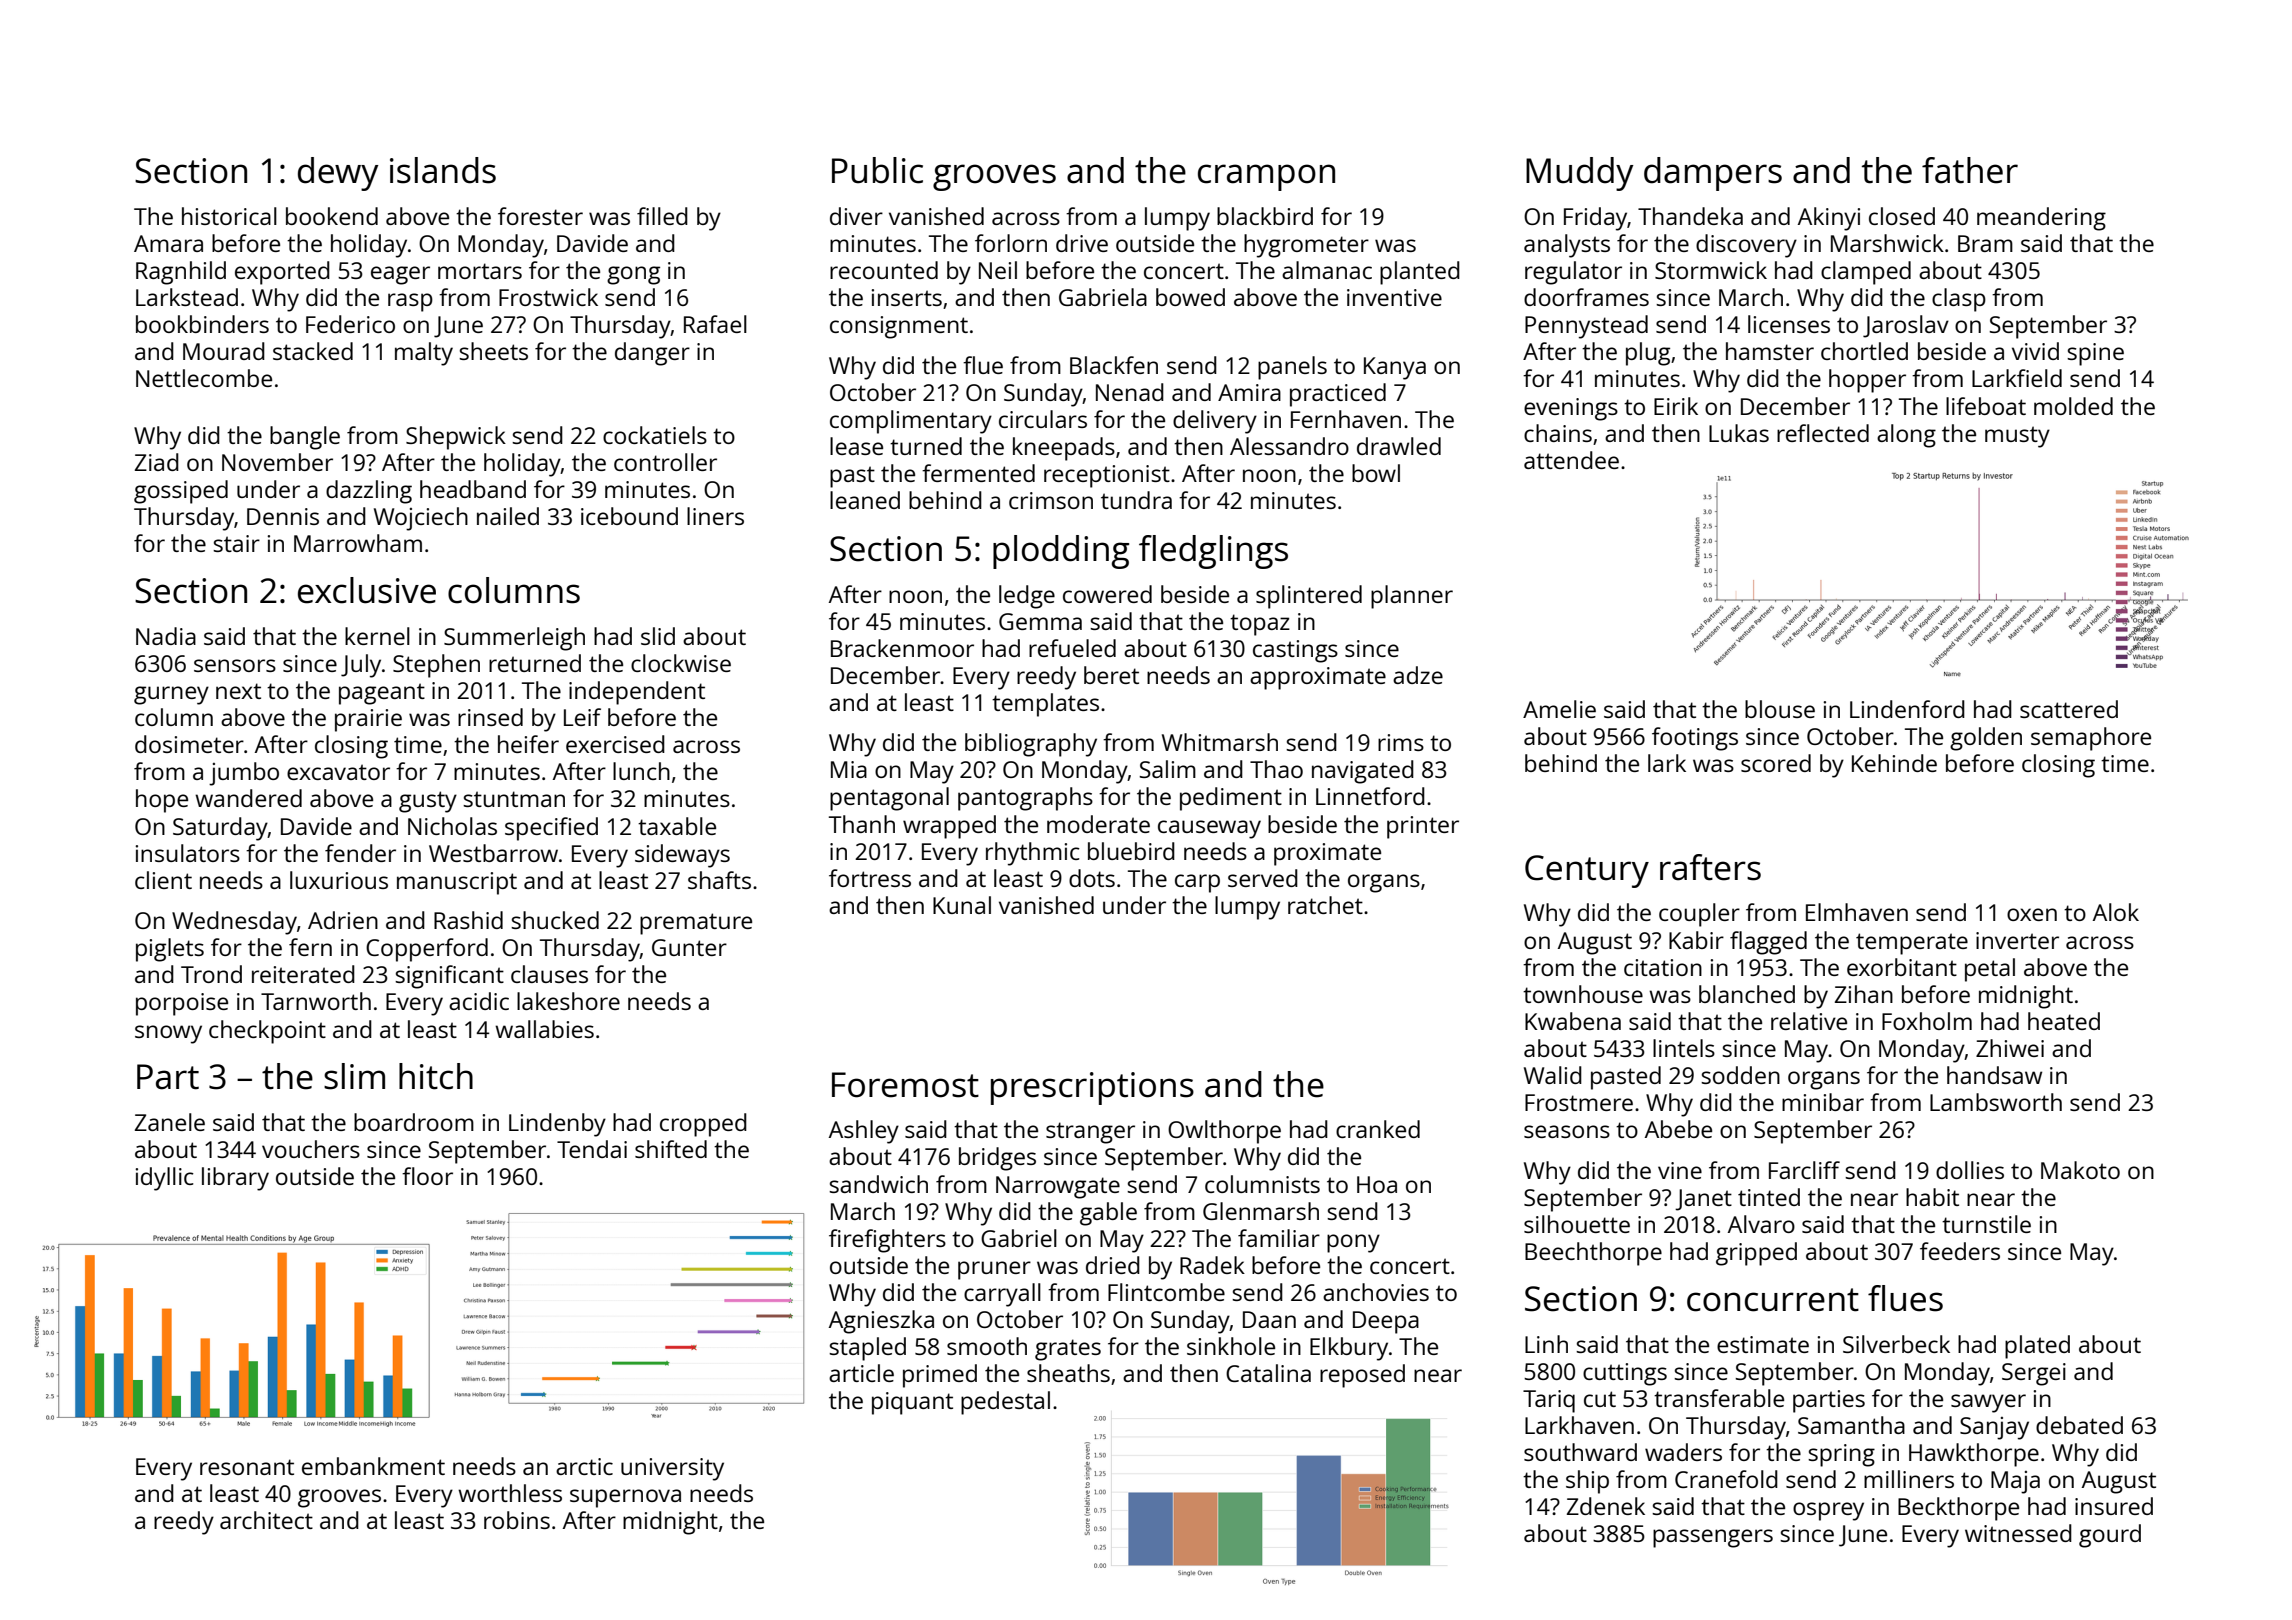 This screenshot has height=1620, width=2292. I want to click on pruner, so click(994, 1270).
